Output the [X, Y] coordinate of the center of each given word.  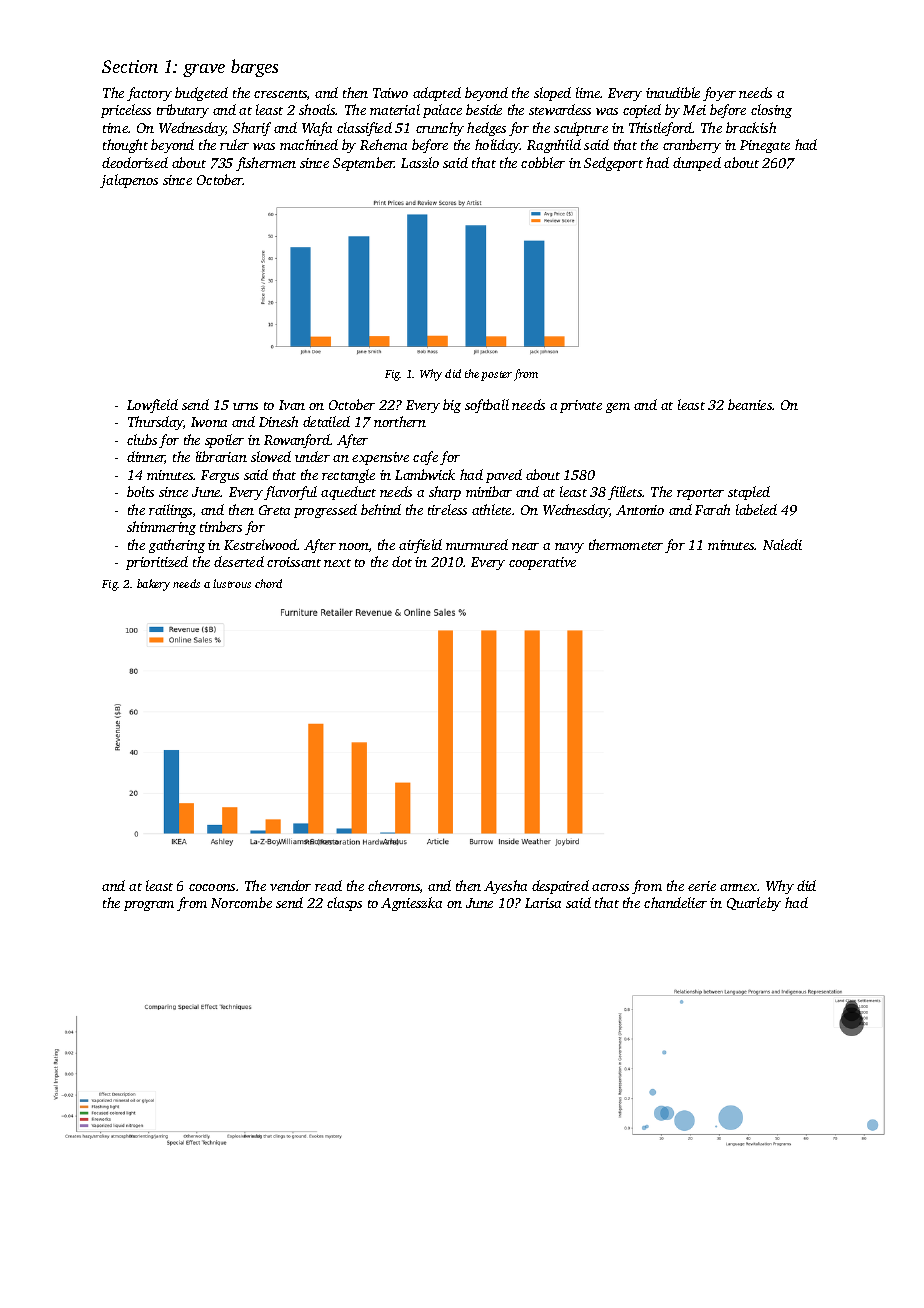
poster [496, 376]
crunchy [440, 129]
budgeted [201, 94]
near [525, 546]
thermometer [626, 544]
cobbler [543, 162]
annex [738, 887]
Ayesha [505, 887]
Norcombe [241, 902]
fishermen [266, 164]
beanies [750, 404]
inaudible [673, 92]
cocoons [212, 887]
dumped [697, 164]
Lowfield [152, 406]
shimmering [161, 528]
